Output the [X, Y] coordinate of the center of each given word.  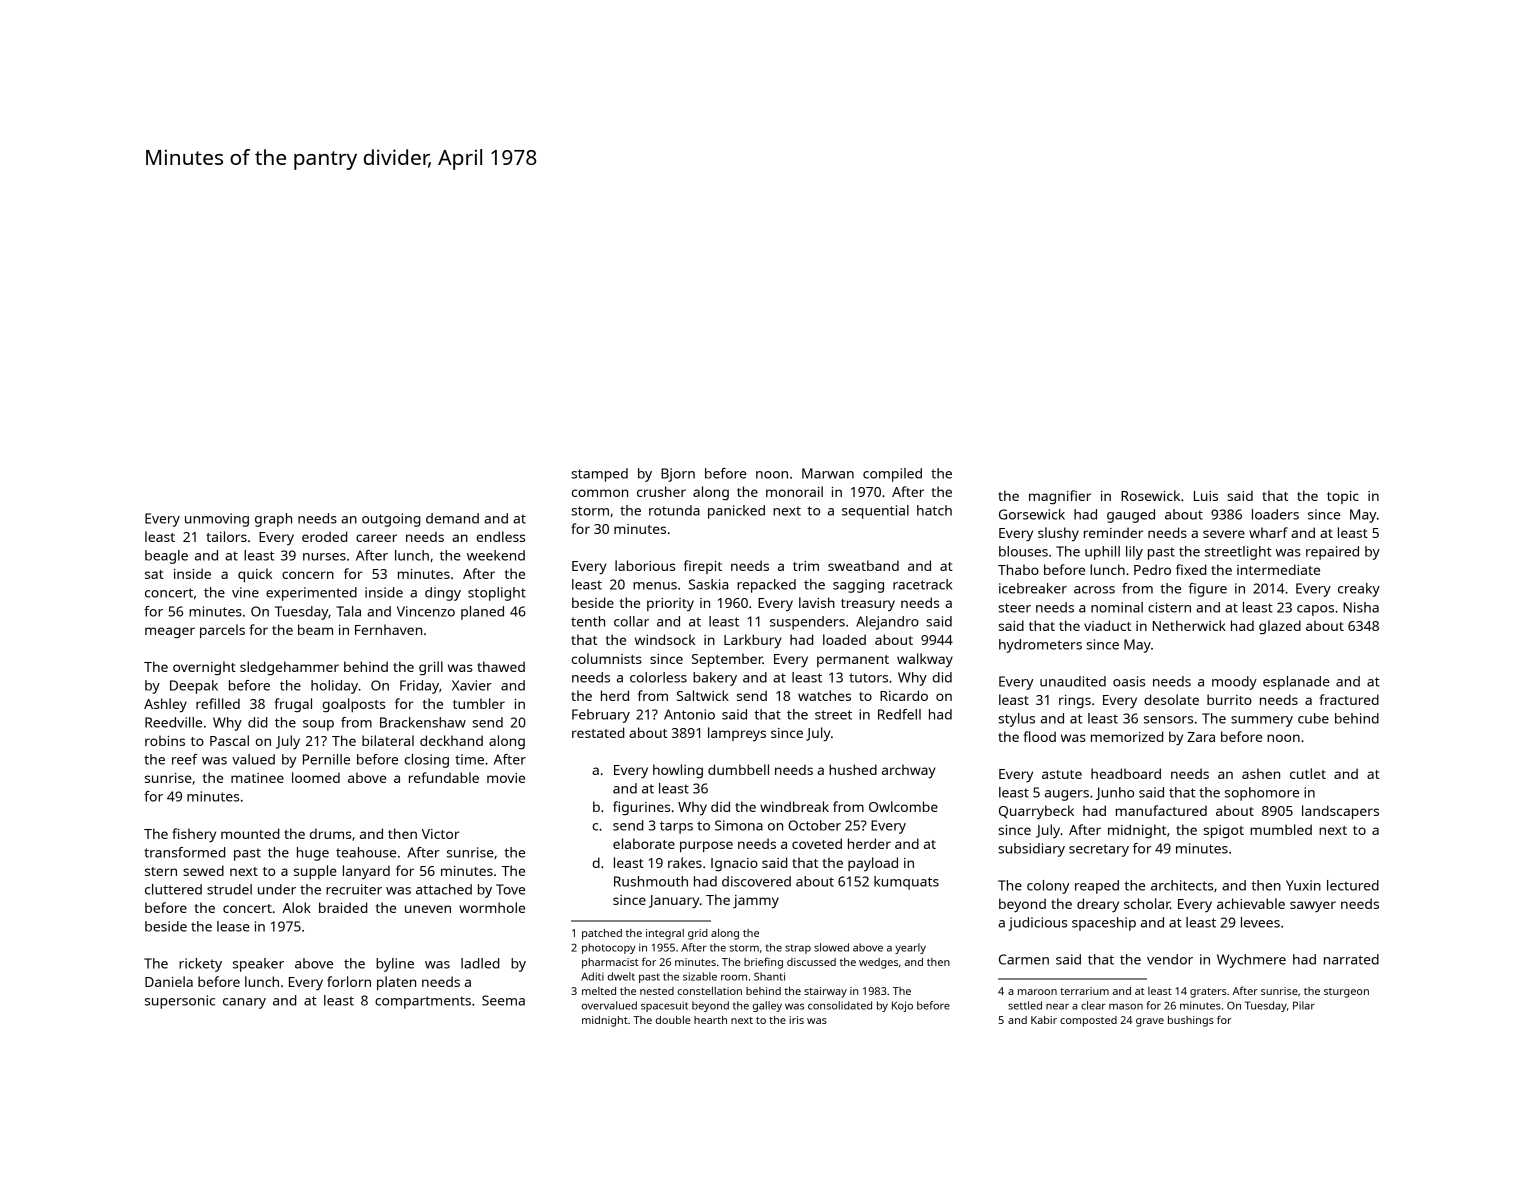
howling [678, 771]
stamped [599, 475]
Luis [1206, 496]
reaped [1097, 887]
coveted [817, 843]
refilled [218, 703]
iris [796, 1020]
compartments [423, 1002]
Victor [440, 834]
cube [1313, 718]
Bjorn [678, 475]
